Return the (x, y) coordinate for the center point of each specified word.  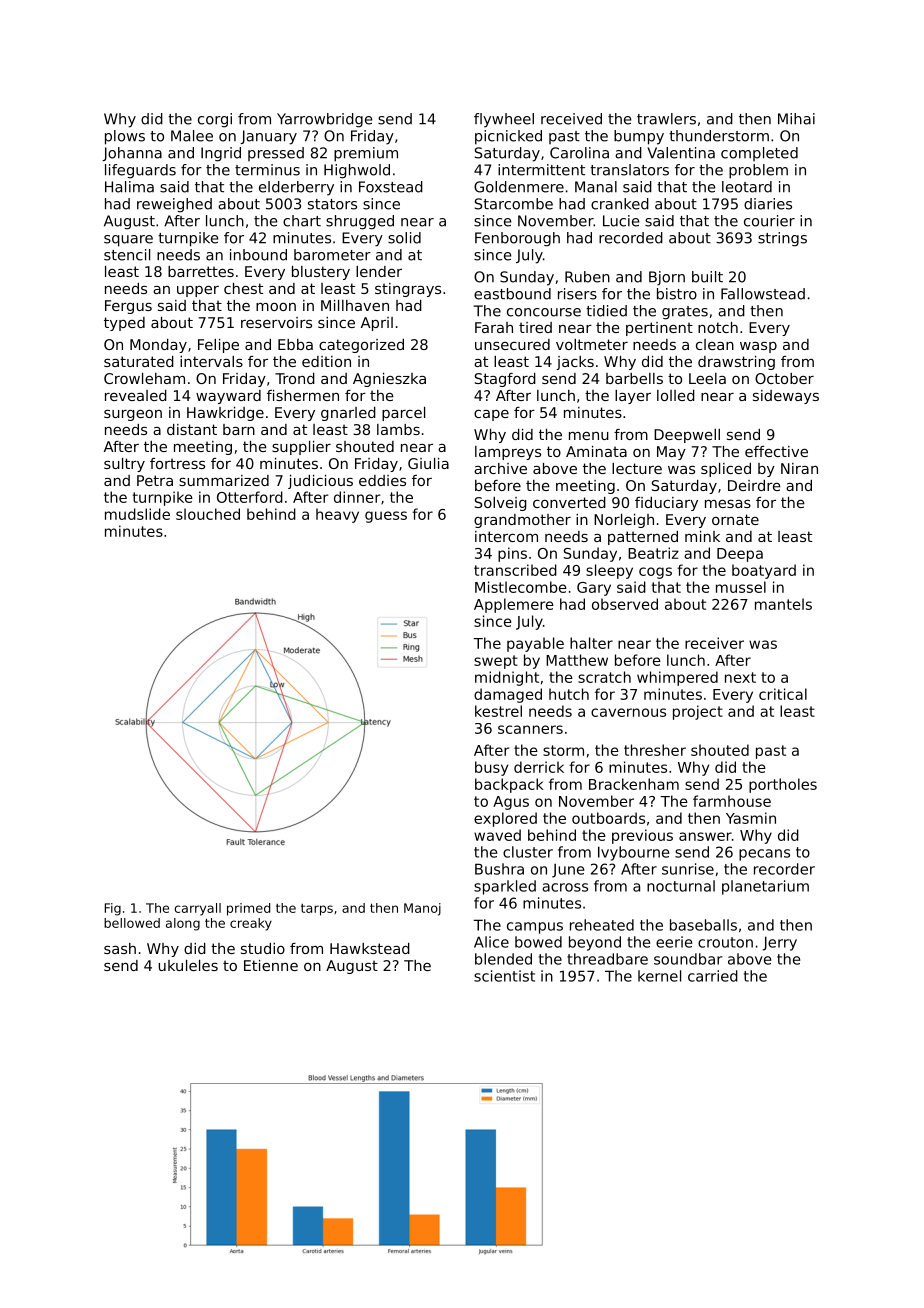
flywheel (504, 120)
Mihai (796, 119)
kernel (659, 976)
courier (769, 221)
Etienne (271, 965)
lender (379, 271)
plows (125, 137)
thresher (655, 750)
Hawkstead (370, 948)
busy (491, 768)
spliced (726, 470)
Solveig (501, 504)
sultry (124, 465)
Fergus (128, 307)
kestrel (498, 711)
